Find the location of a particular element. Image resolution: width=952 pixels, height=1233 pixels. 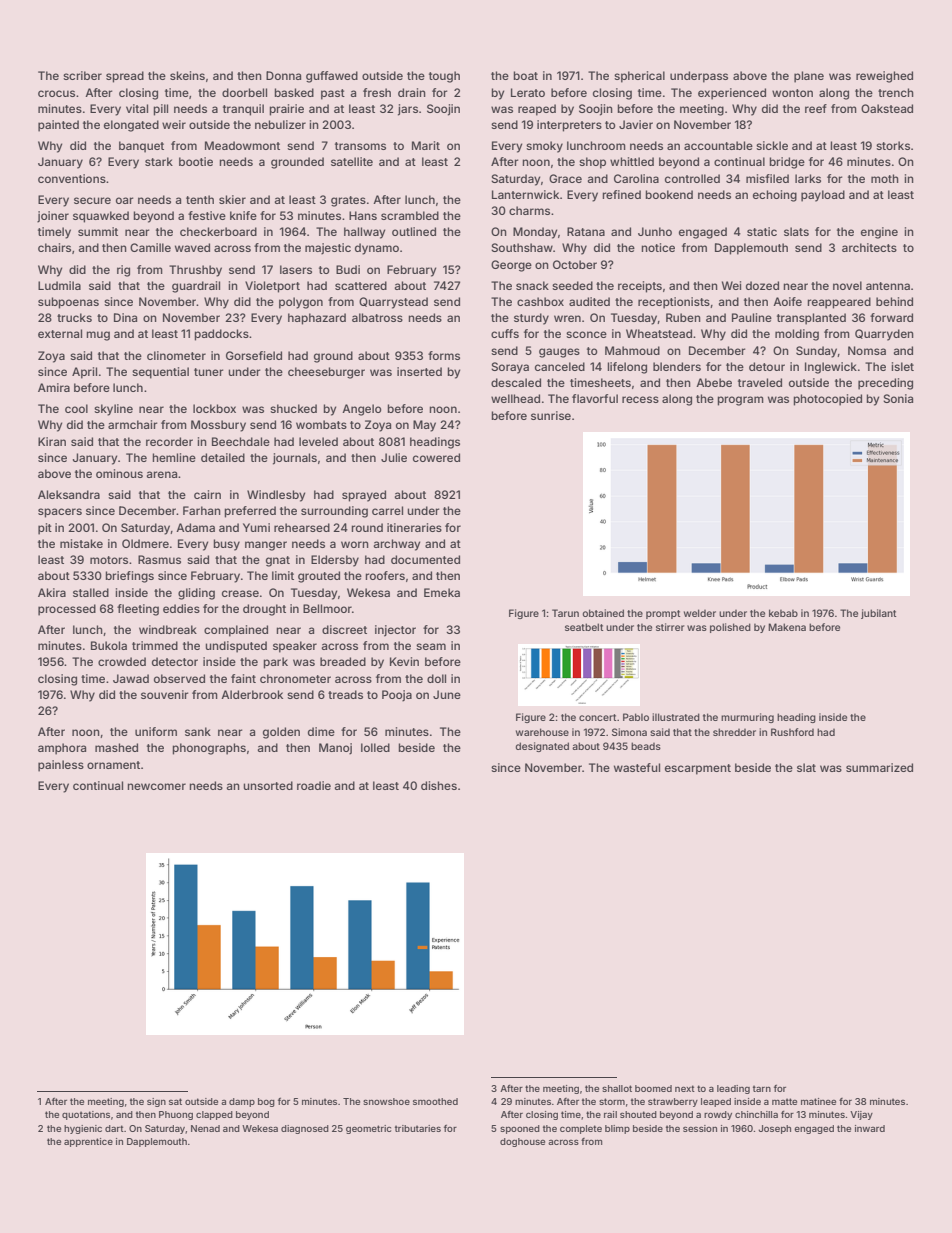

obtained is located at coordinates (603, 613).
